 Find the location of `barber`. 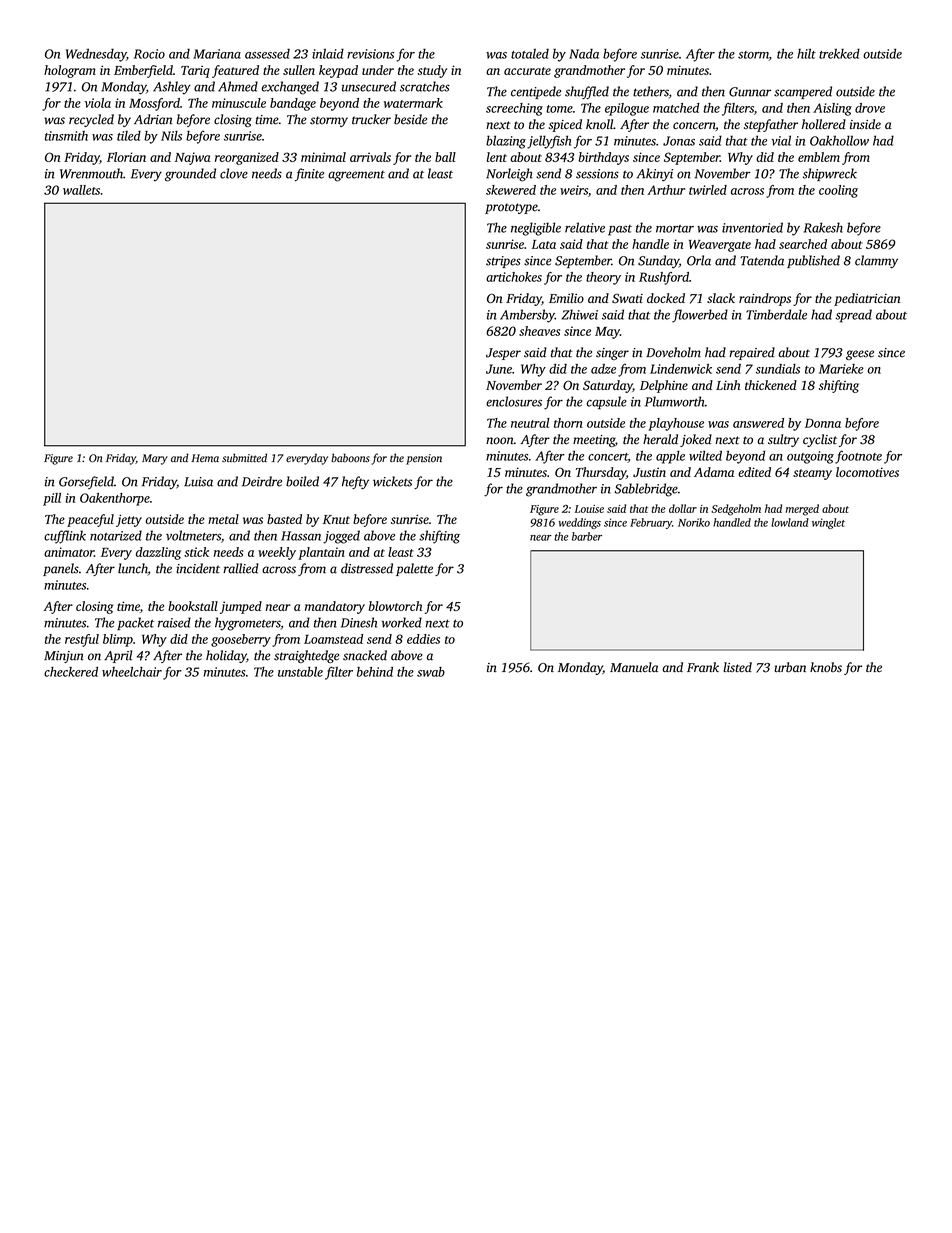

barber is located at coordinates (587, 536).
